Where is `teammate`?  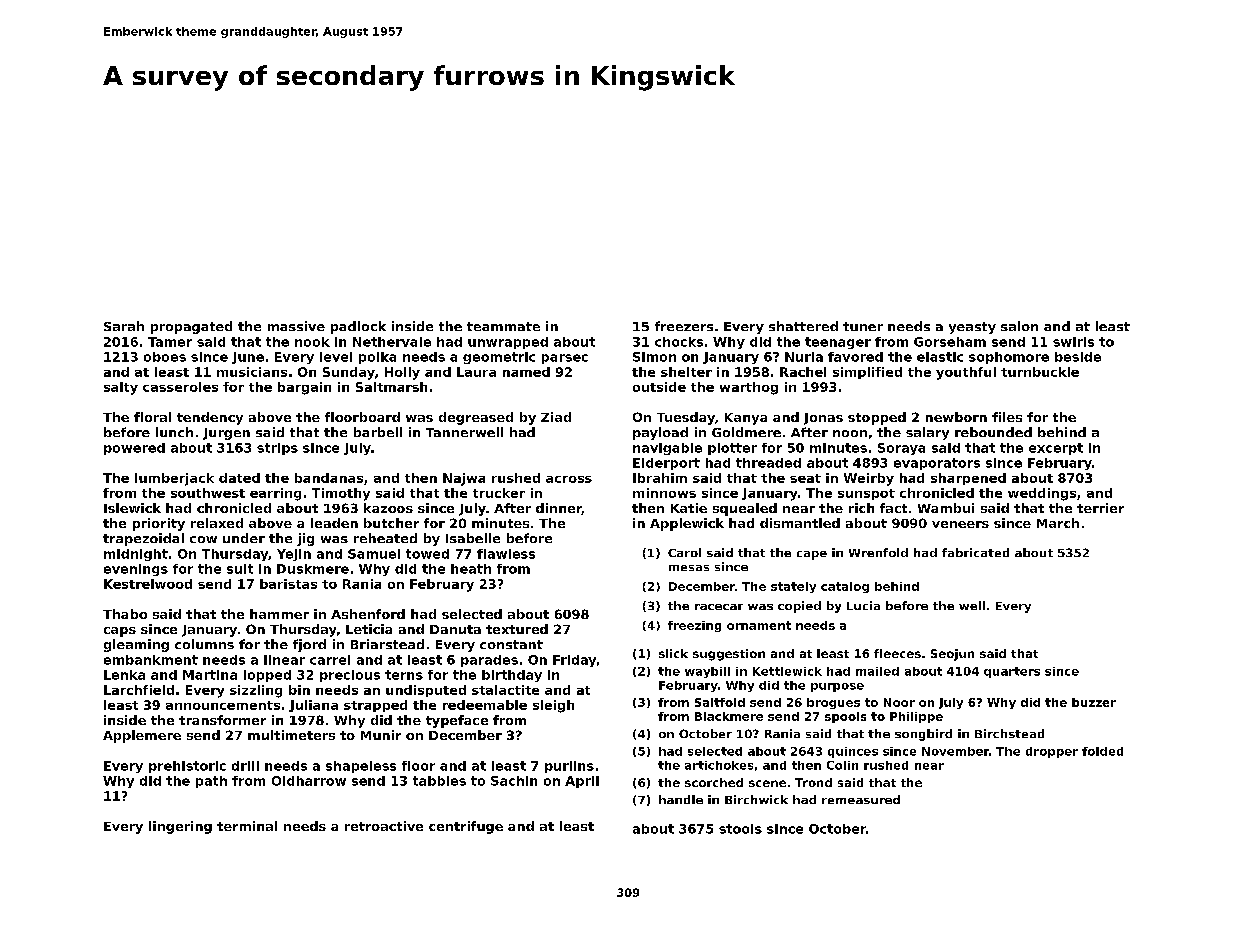 teammate is located at coordinates (503, 326).
